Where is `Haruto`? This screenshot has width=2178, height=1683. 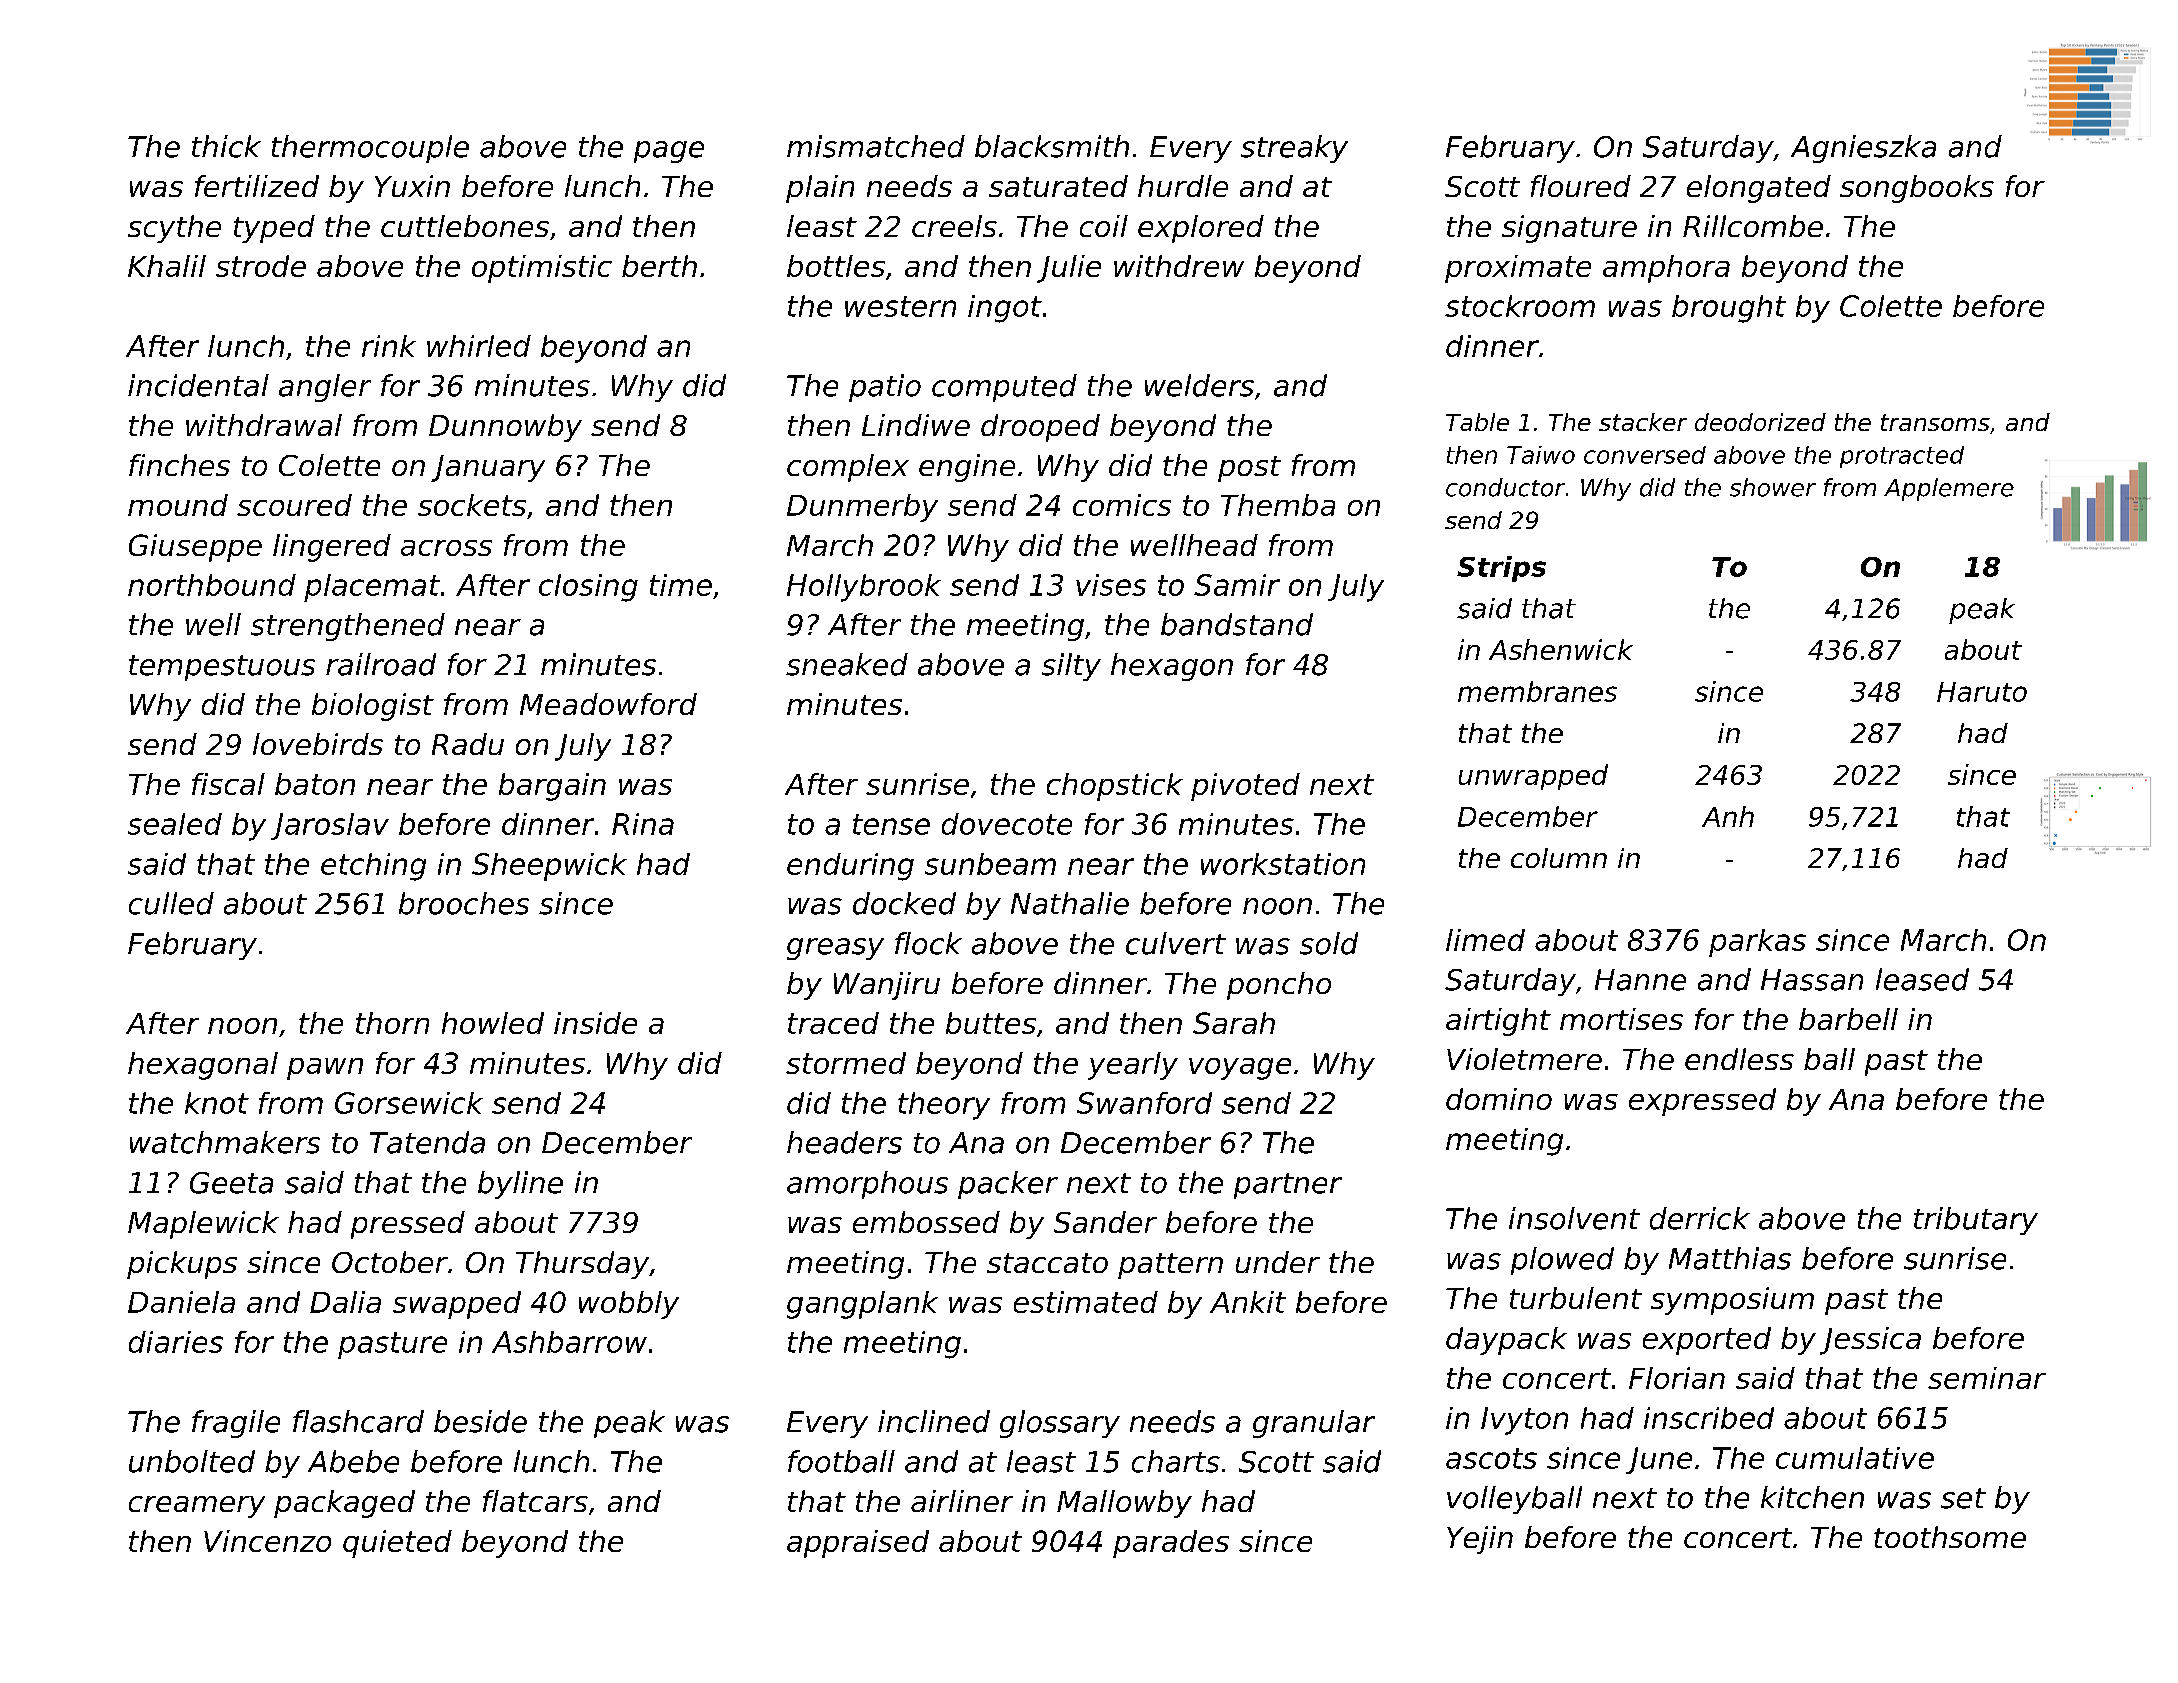
Haruto is located at coordinates (1982, 692).
